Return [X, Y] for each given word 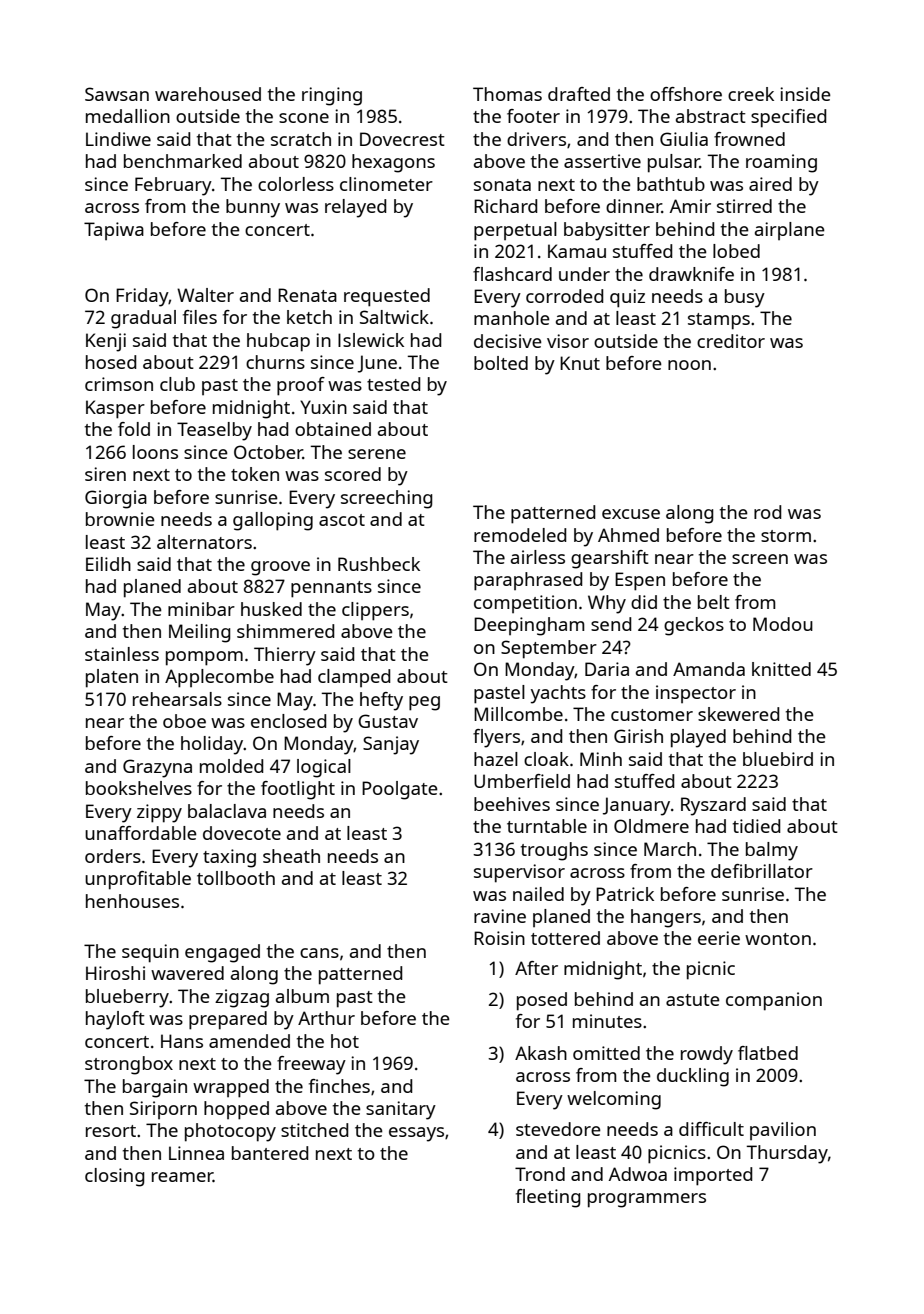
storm [786, 536]
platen [112, 678]
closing [114, 1177]
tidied [756, 826]
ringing [332, 96]
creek [751, 94]
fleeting [548, 1198]
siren [105, 474]
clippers [375, 611]
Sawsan [117, 94]
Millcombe [518, 714]
